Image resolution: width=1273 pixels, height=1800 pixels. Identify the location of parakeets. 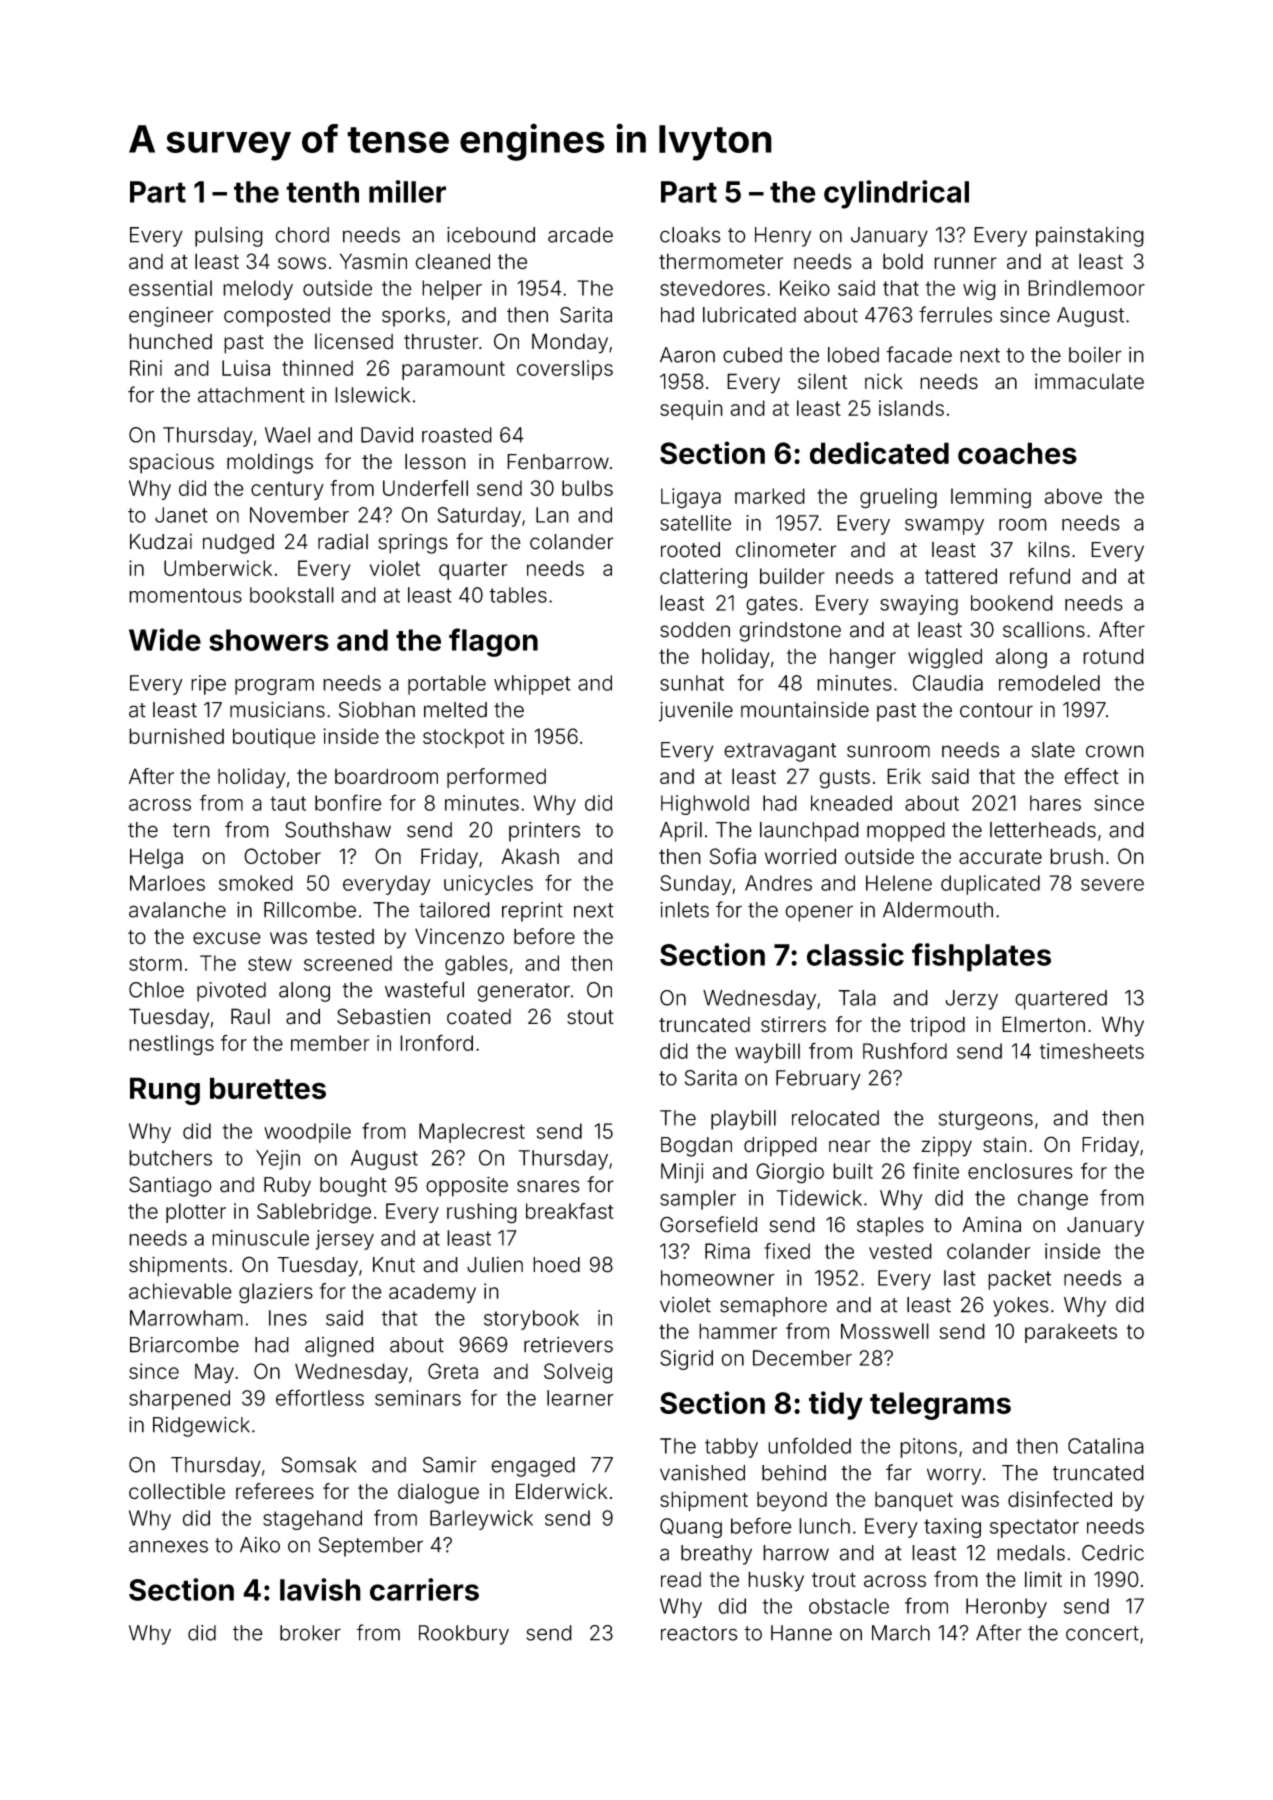
(1071, 1333).
